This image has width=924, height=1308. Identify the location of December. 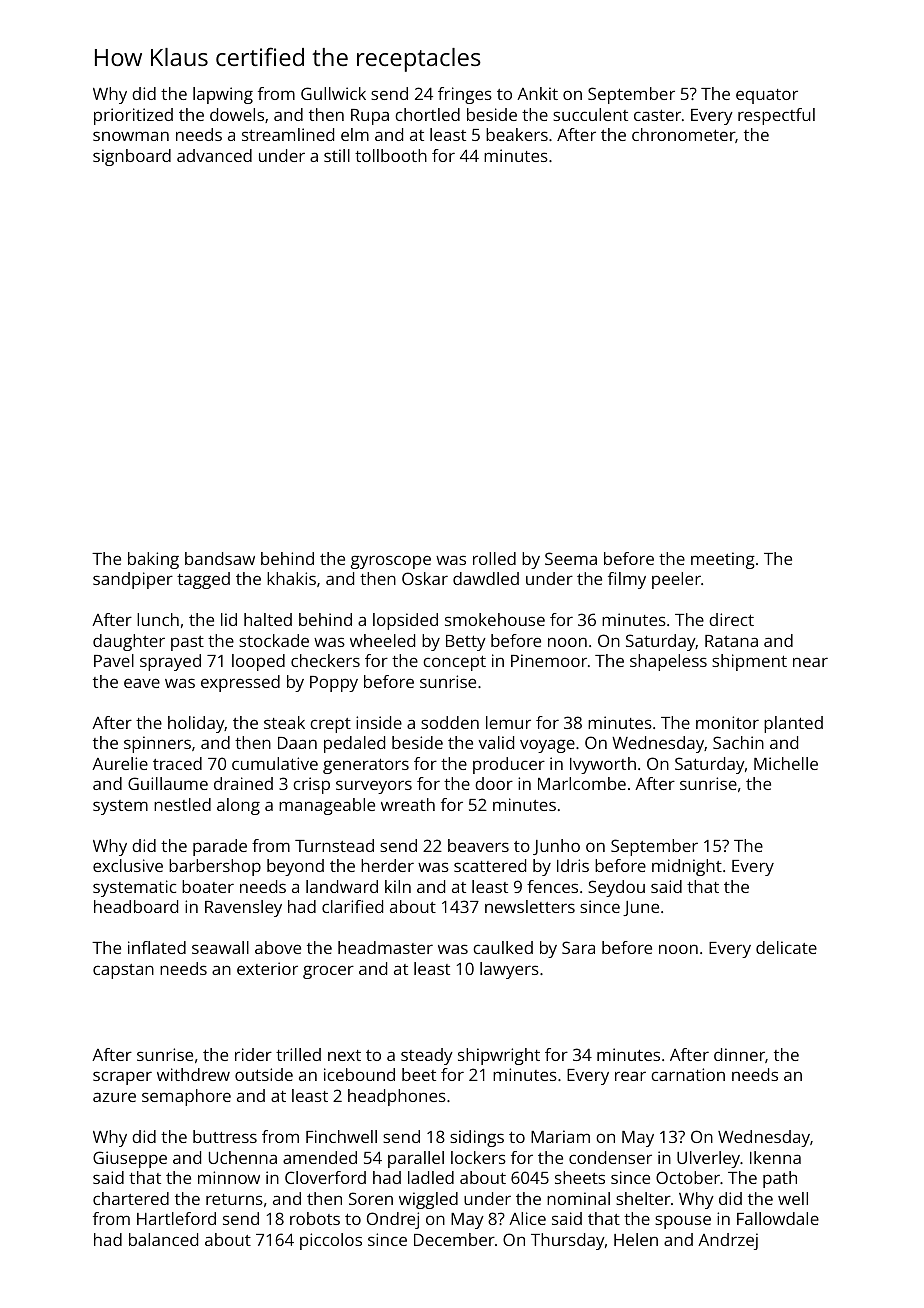
(454, 1239).
